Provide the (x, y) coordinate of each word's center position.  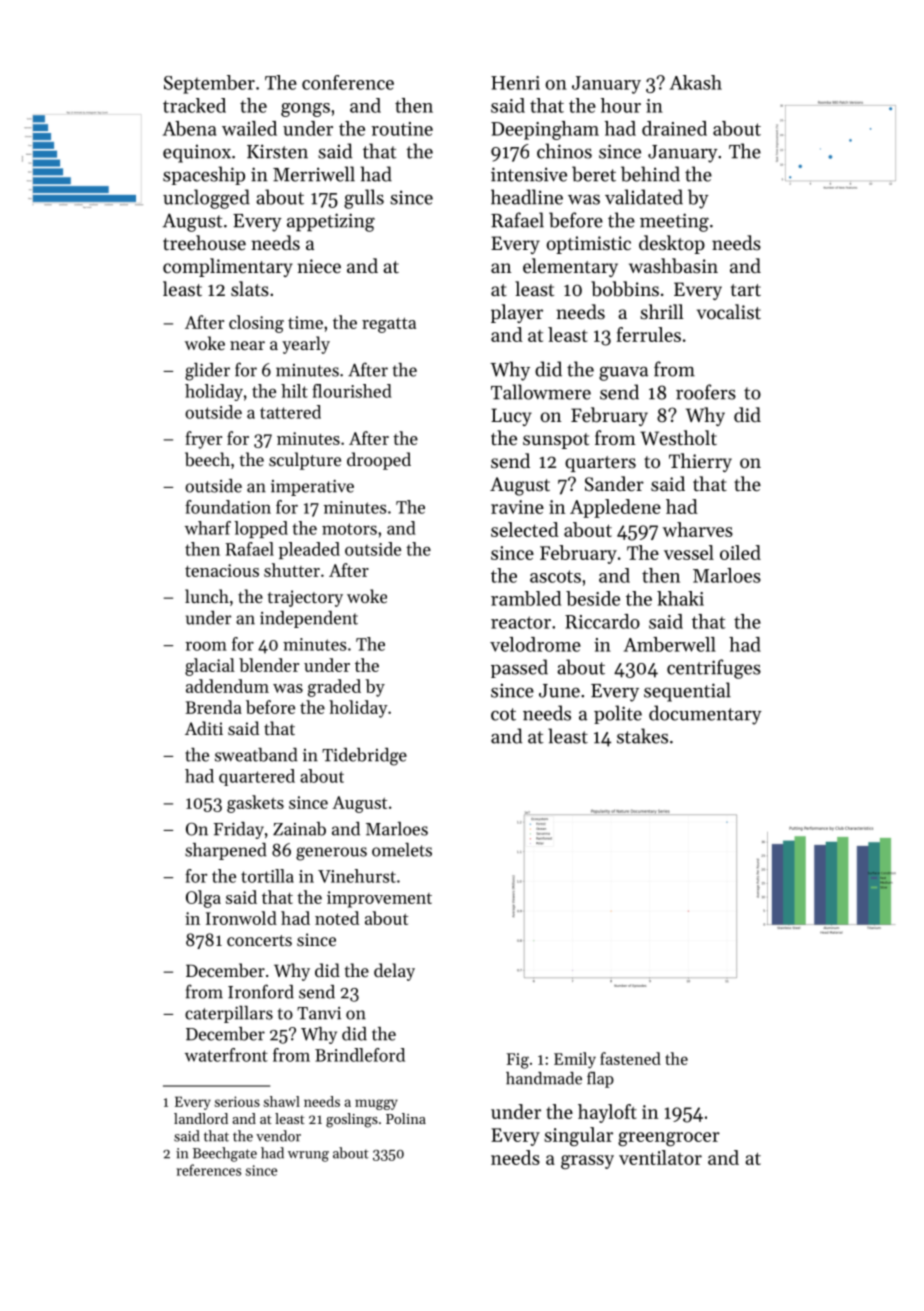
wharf (208, 528)
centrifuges (714, 669)
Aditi (204, 728)
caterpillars (229, 1014)
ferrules (649, 334)
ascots (555, 576)
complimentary (228, 267)
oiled (740, 552)
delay (394, 972)
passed (519, 668)
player (517, 313)
